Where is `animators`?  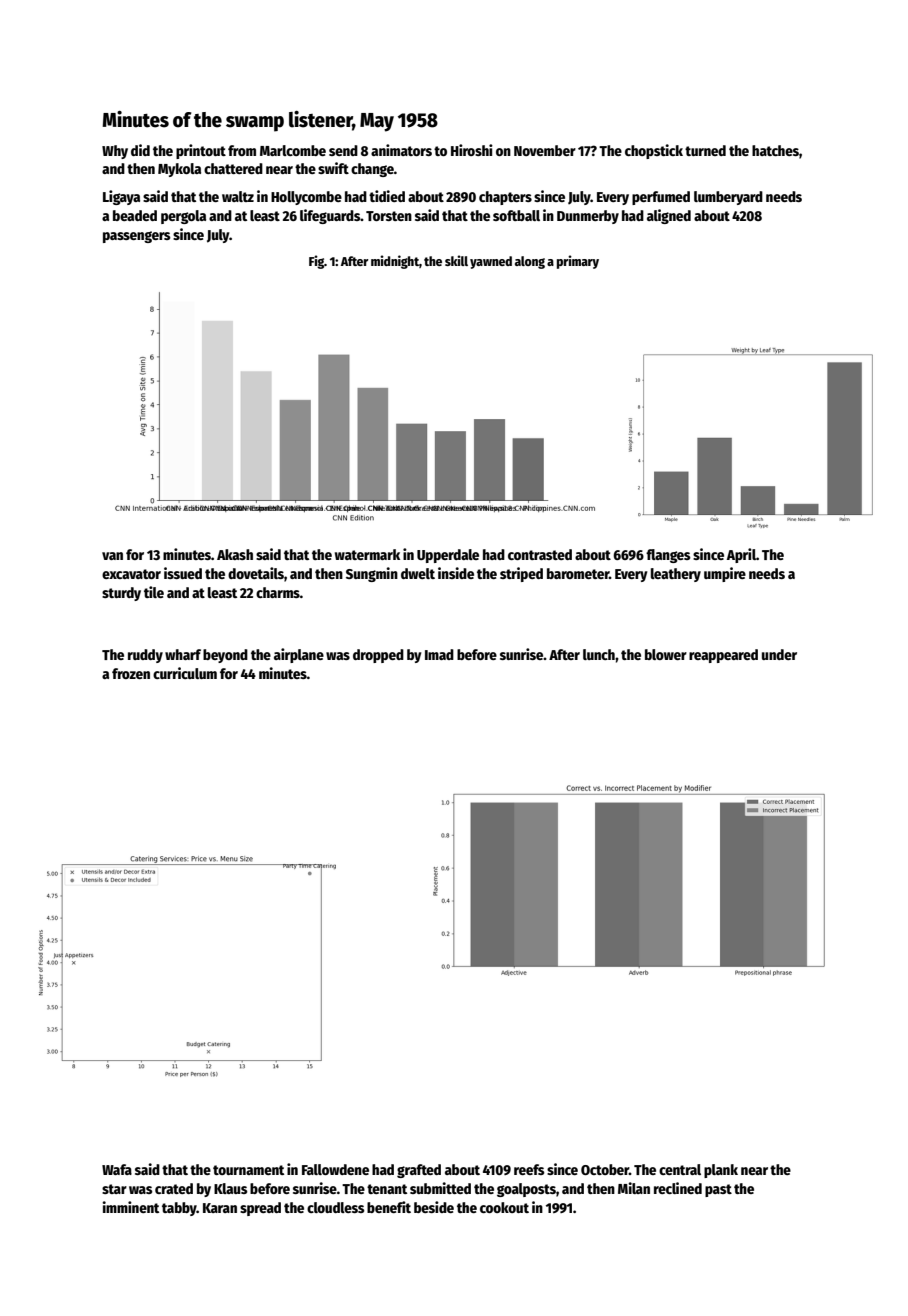 animators is located at coordinates (401, 150).
